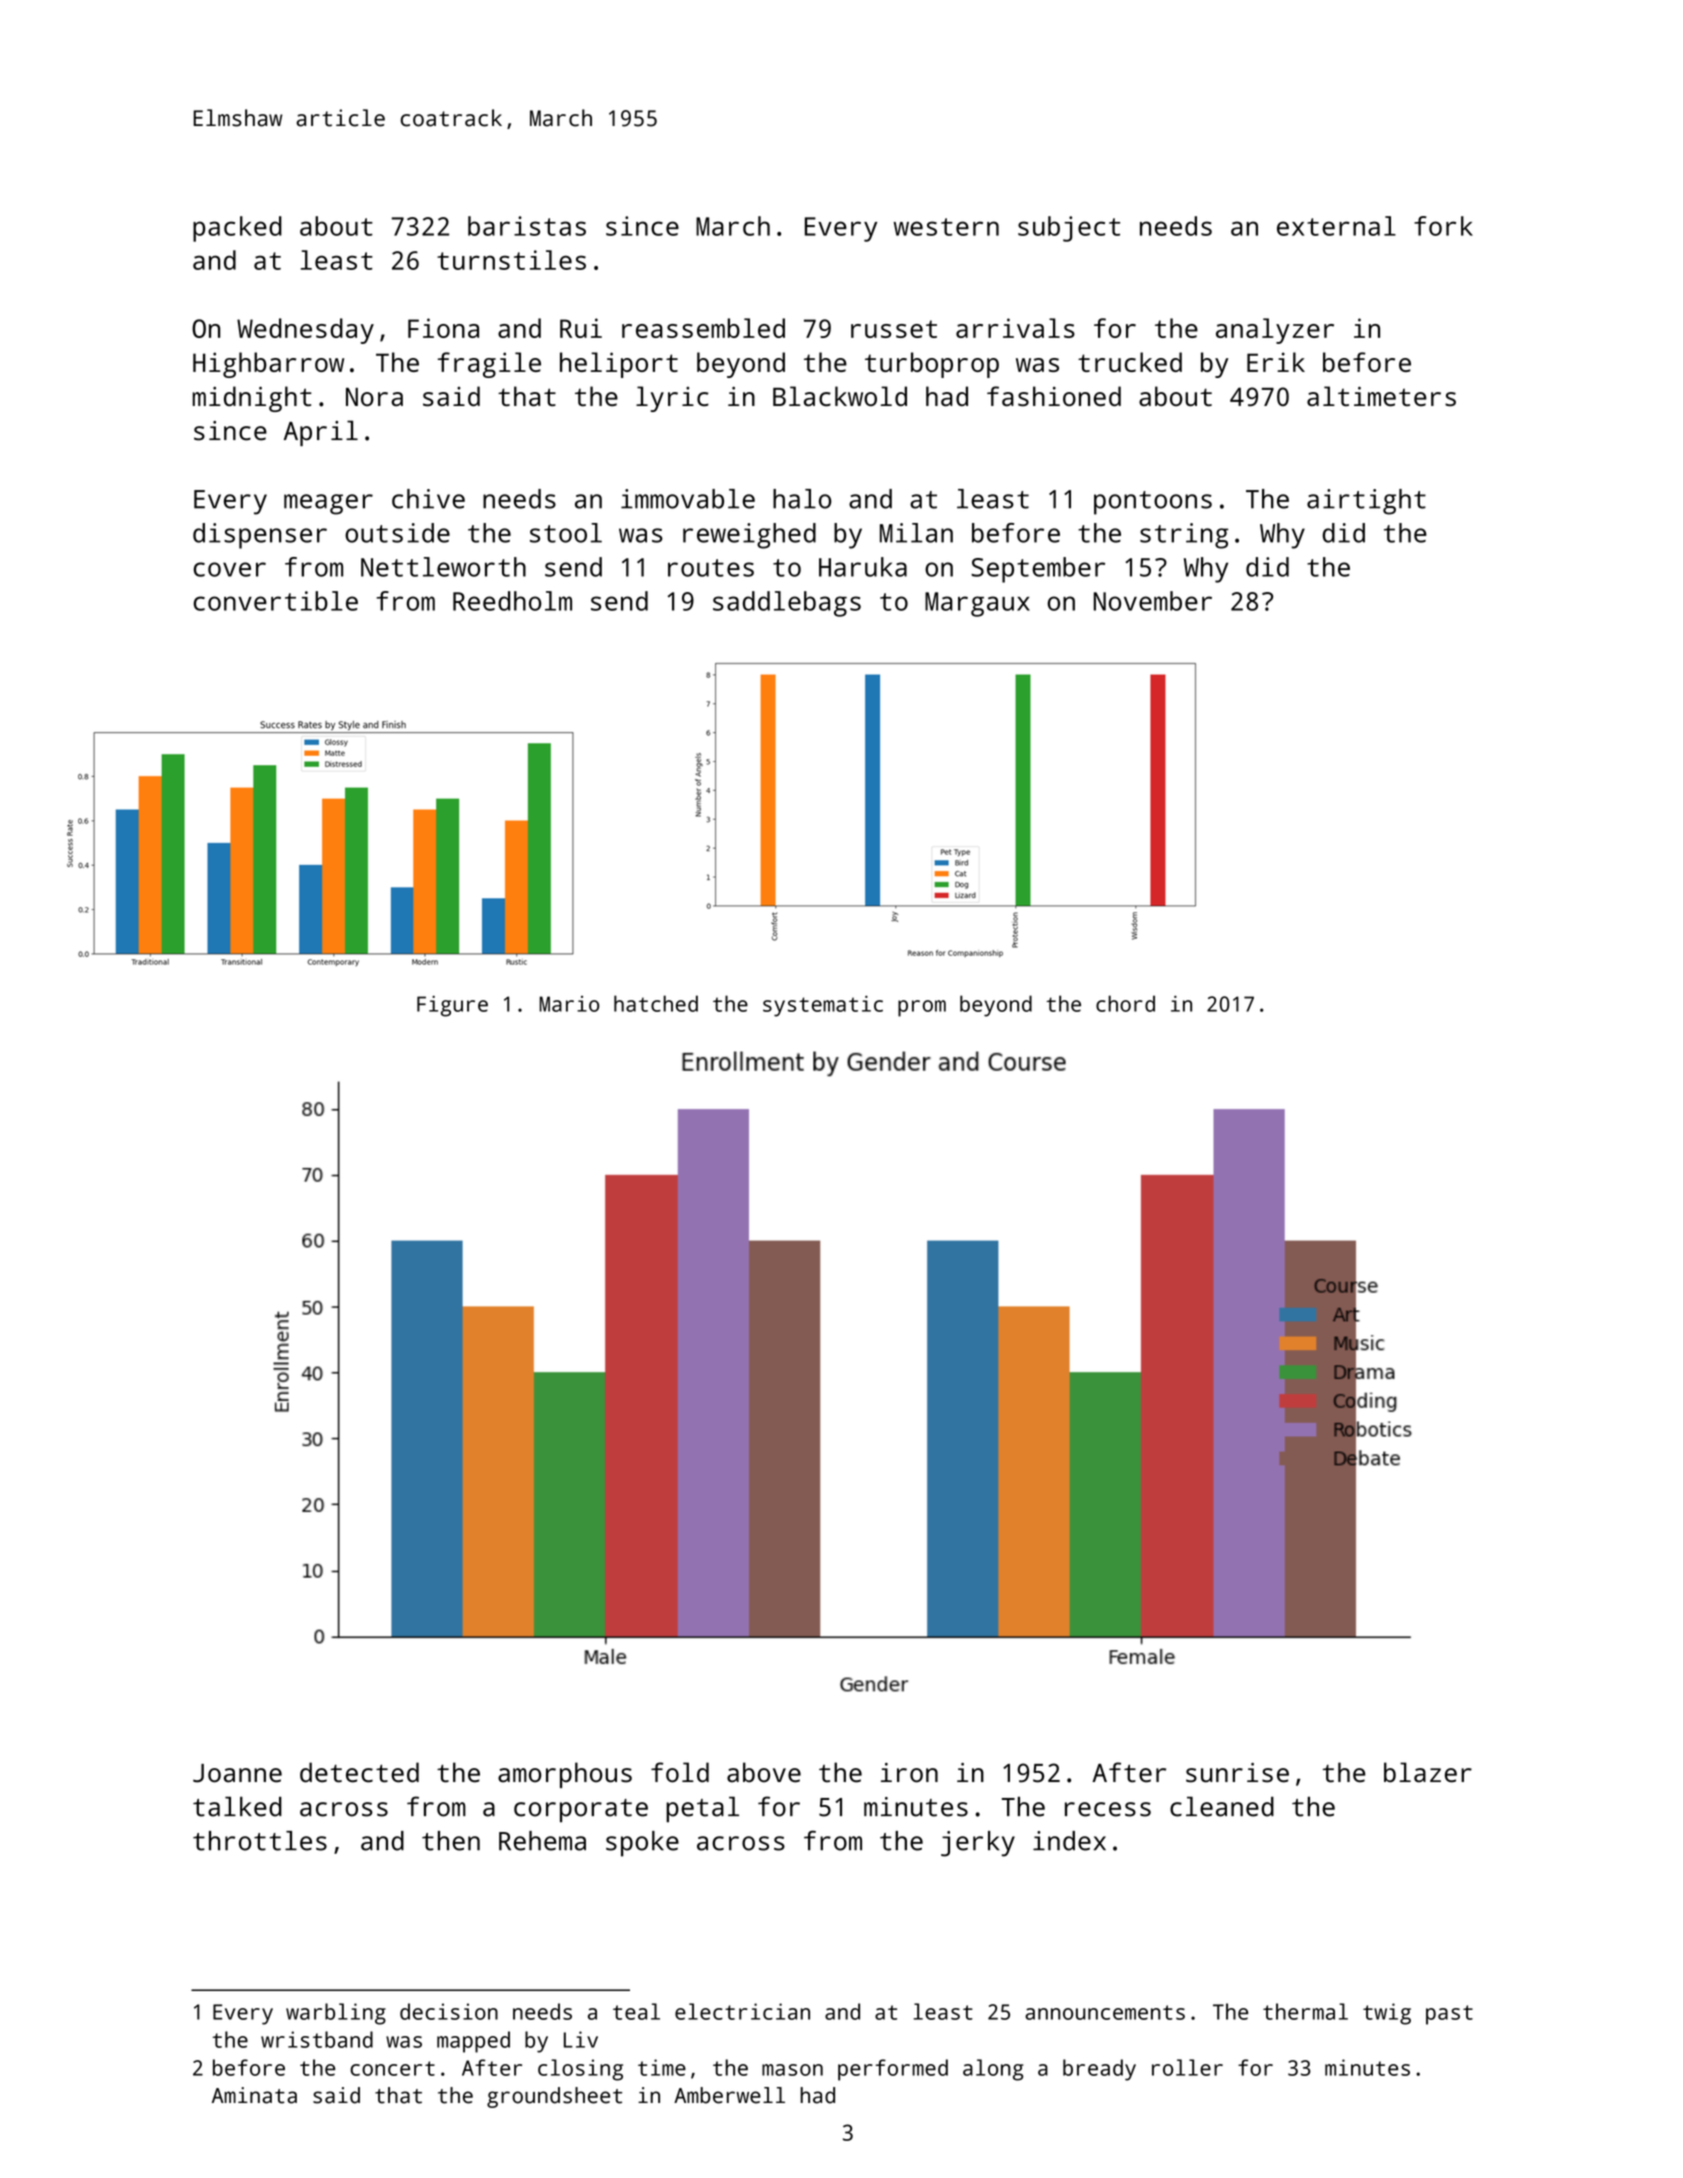  What do you see at coordinates (823, 1006) in the image?
I see `systematic` at bounding box center [823, 1006].
